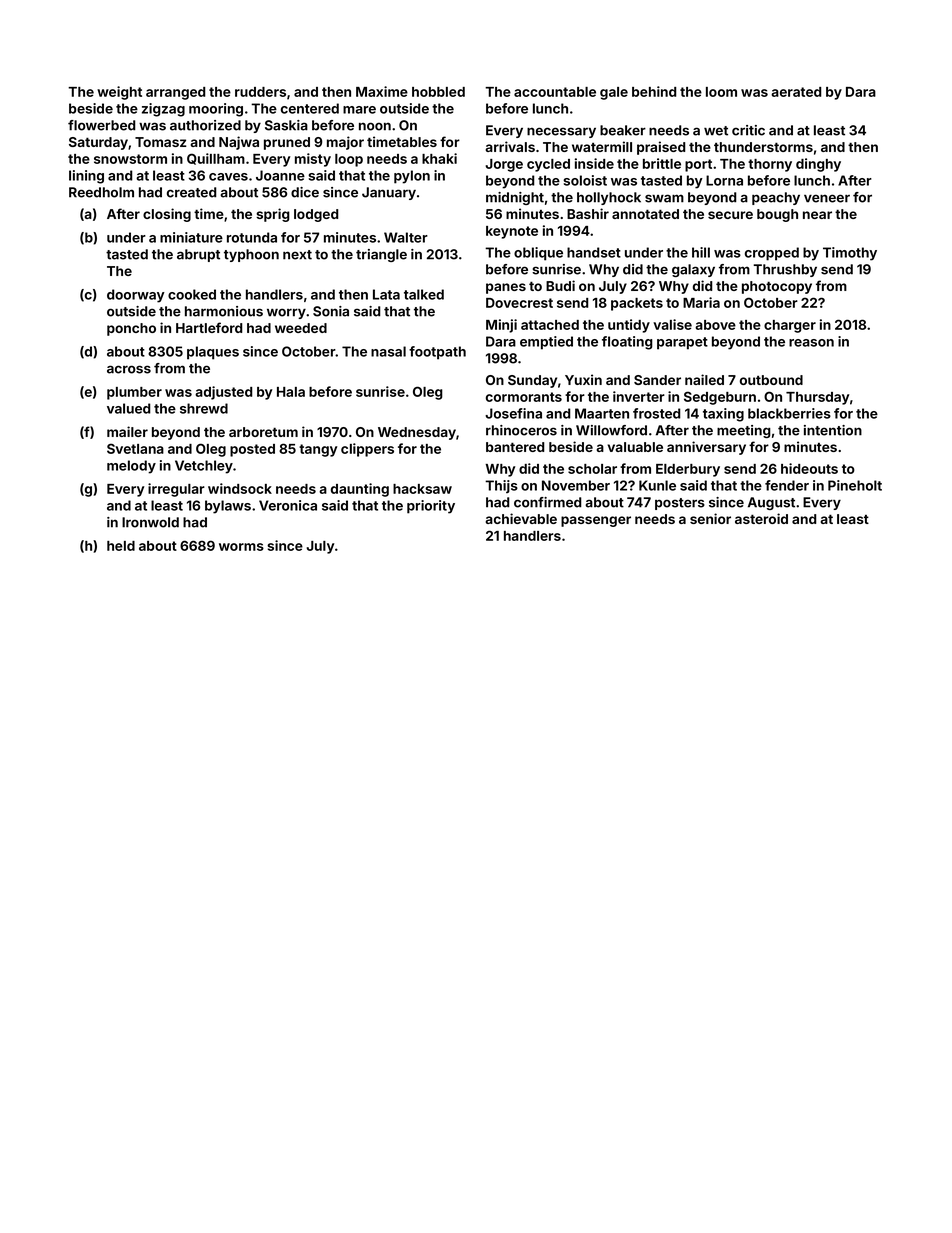  I want to click on Maria, so click(701, 302).
